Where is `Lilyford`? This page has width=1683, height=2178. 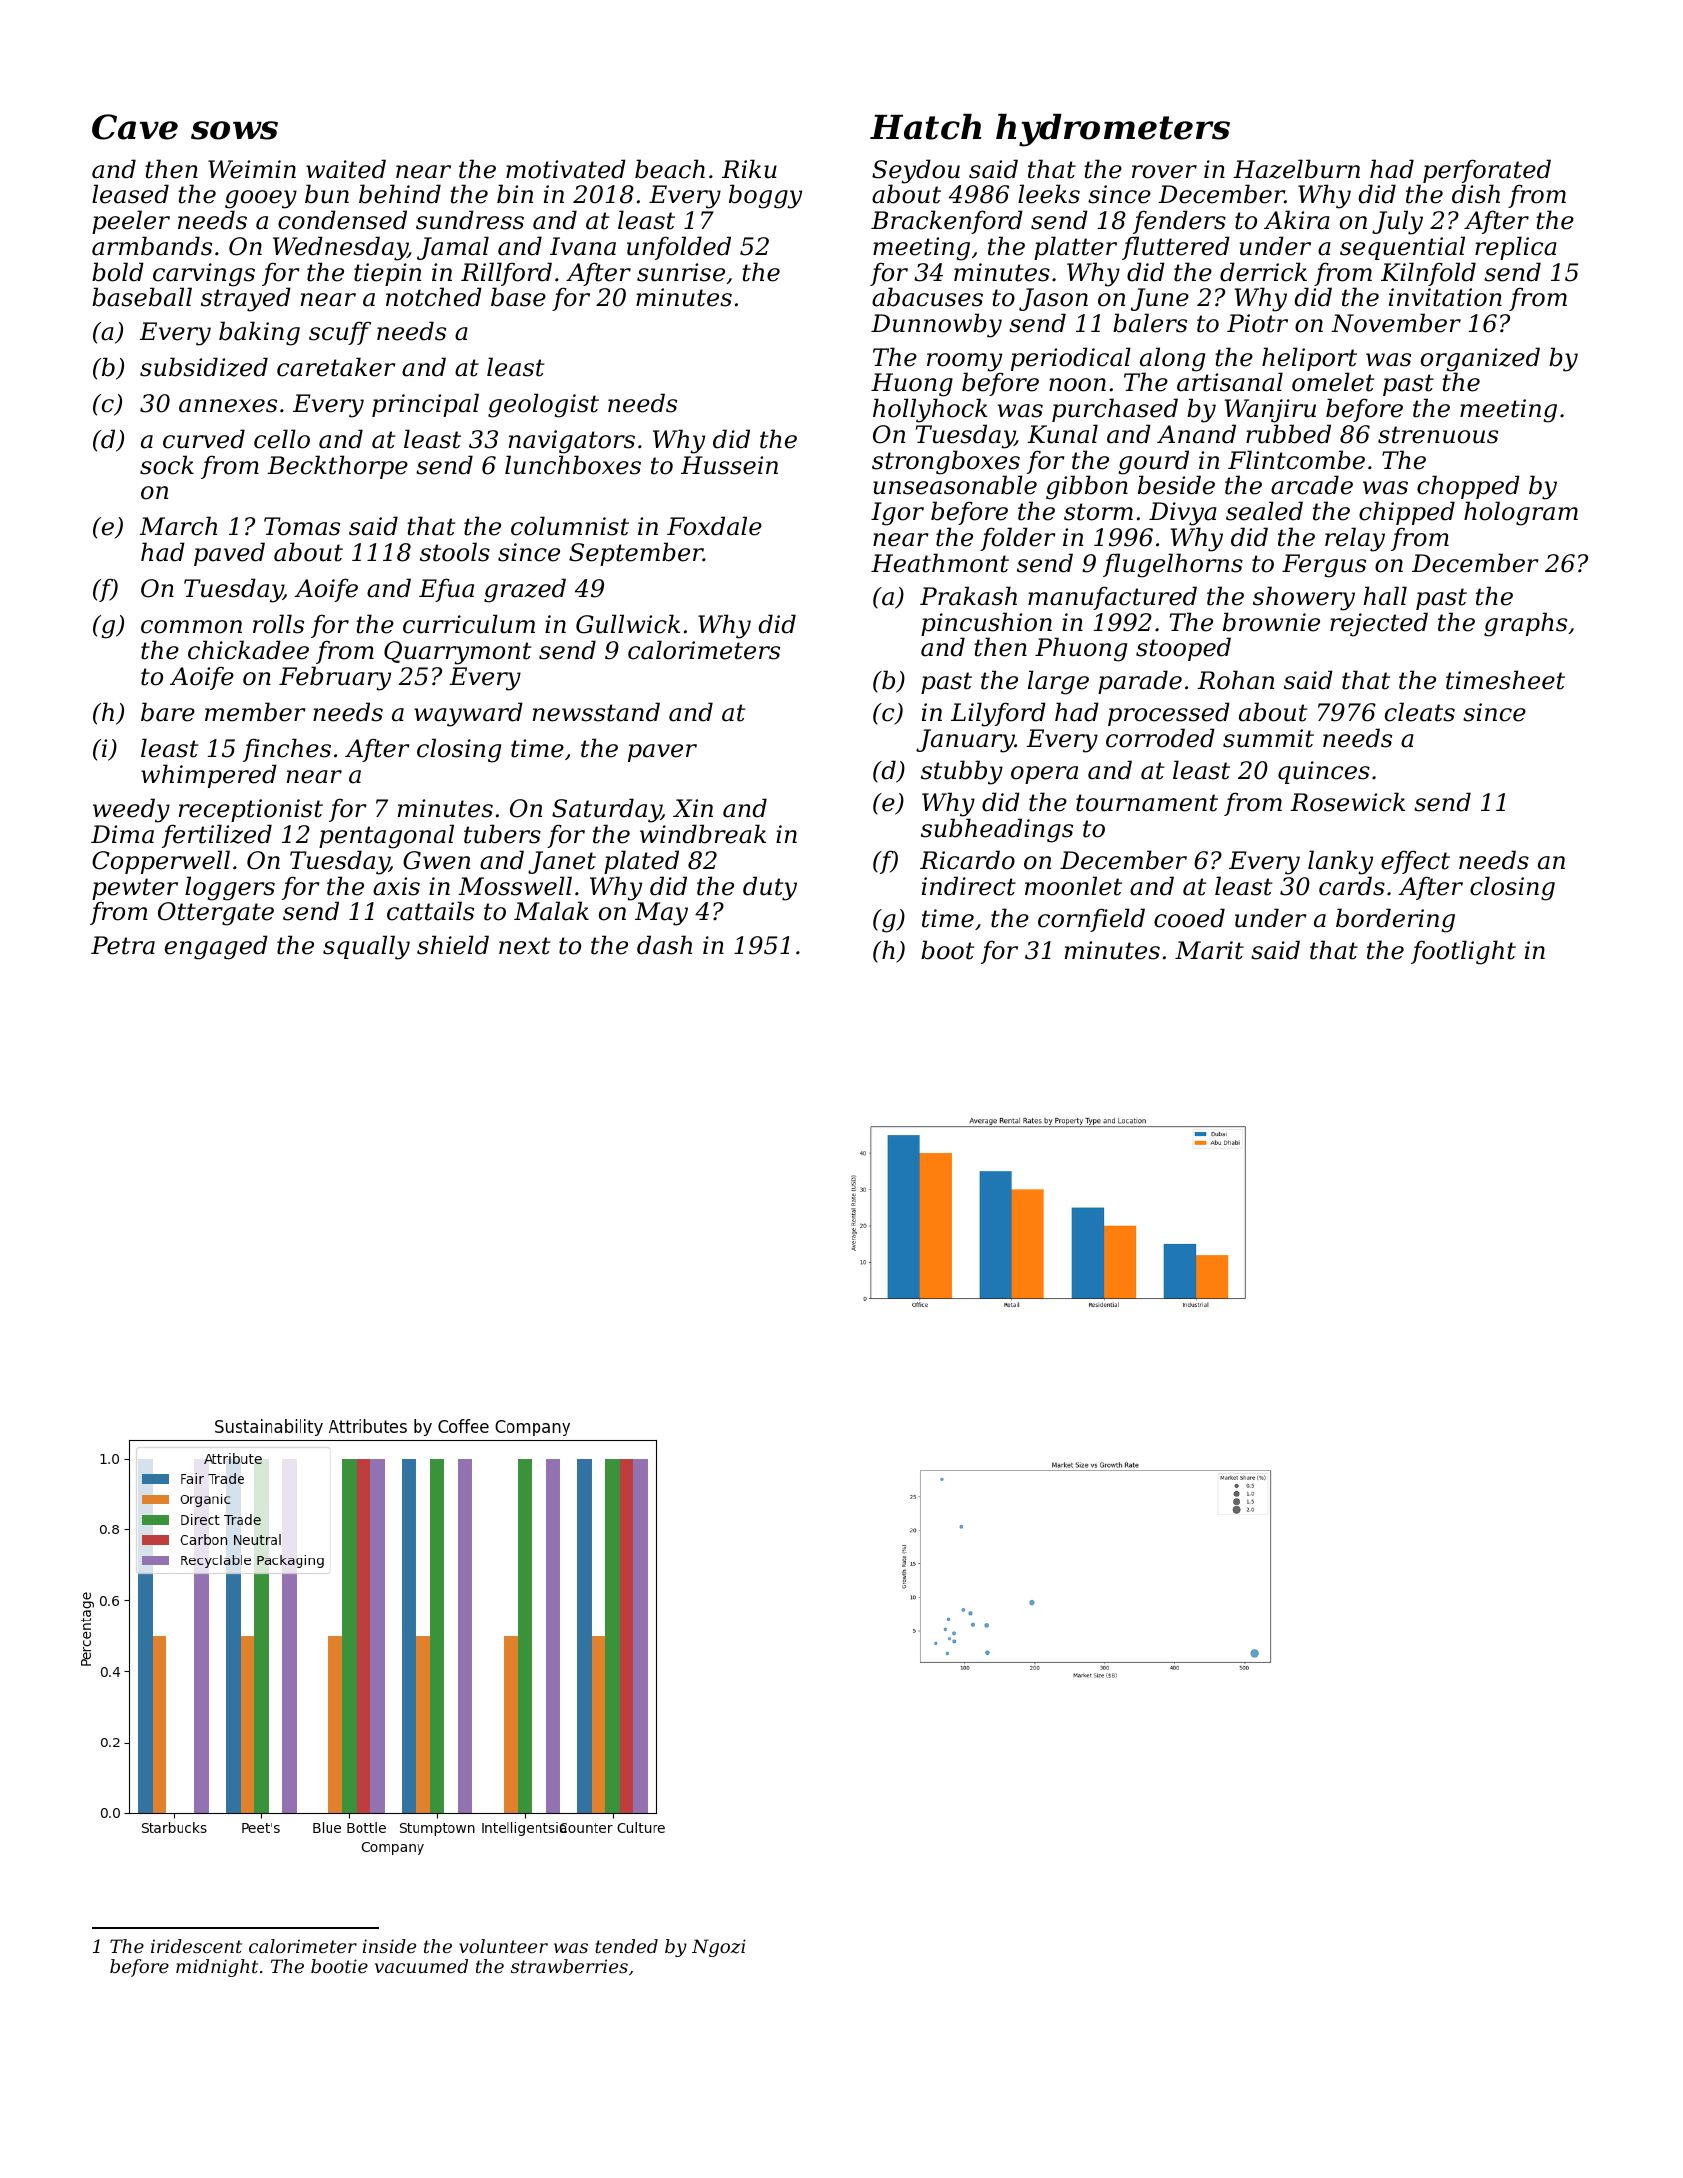
Lilyford is located at coordinates (998, 714).
